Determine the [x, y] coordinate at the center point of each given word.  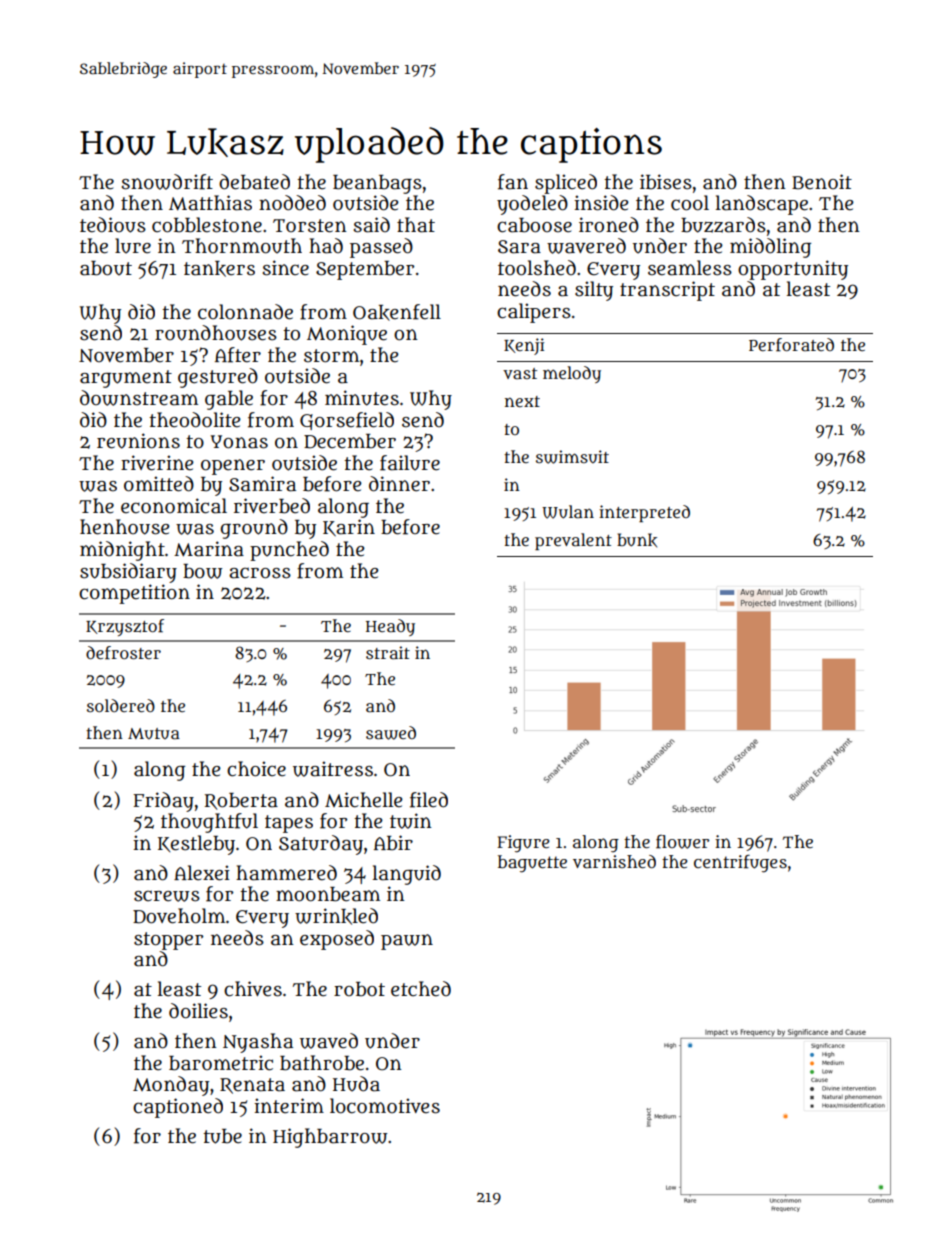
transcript [667, 291]
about [106, 268]
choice [256, 769]
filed [429, 800]
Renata [252, 1086]
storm [331, 356]
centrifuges [740, 864]
